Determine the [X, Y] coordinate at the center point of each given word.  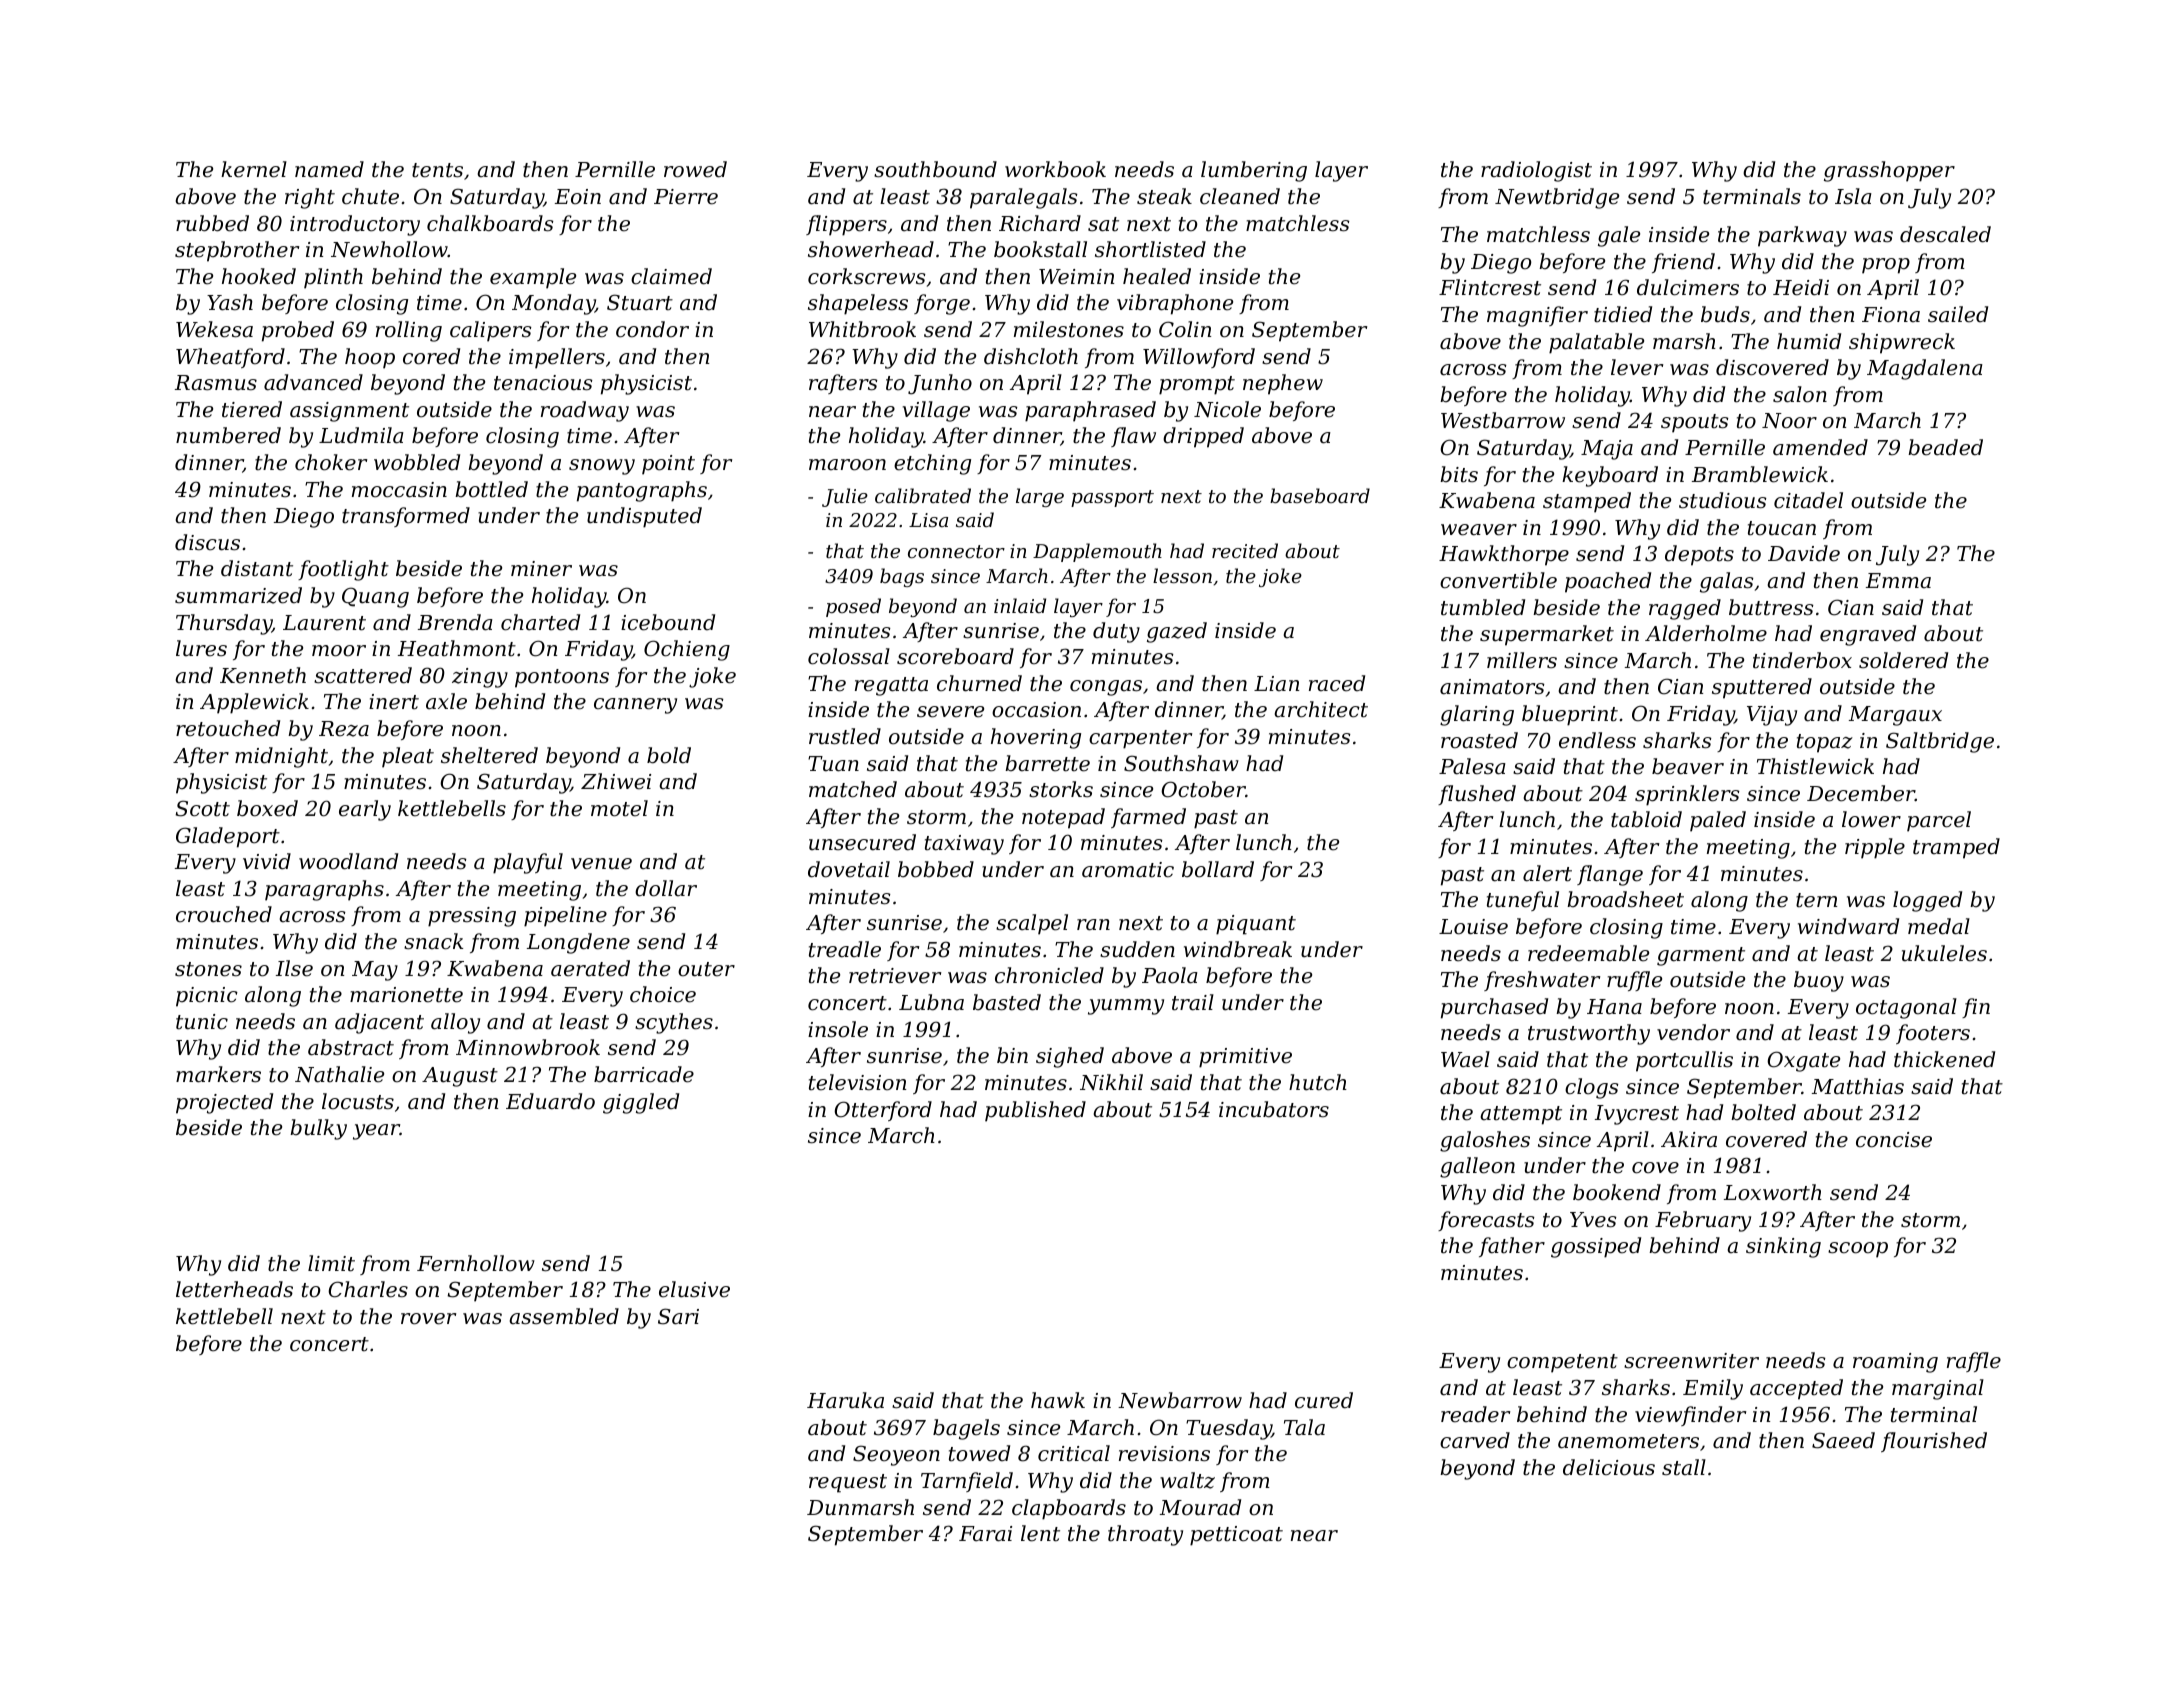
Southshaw [1181, 763]
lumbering [1254, 171]
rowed [695, 169]
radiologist [1536, 171]
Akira [1689, 1139]
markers [218, 1074]
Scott [202, 808]
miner [541, 569]
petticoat [1236, 1536]
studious [1723, 500]
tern [1816, 900]
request [848, 1483]
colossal [849, 656]
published [1035, 1111]
